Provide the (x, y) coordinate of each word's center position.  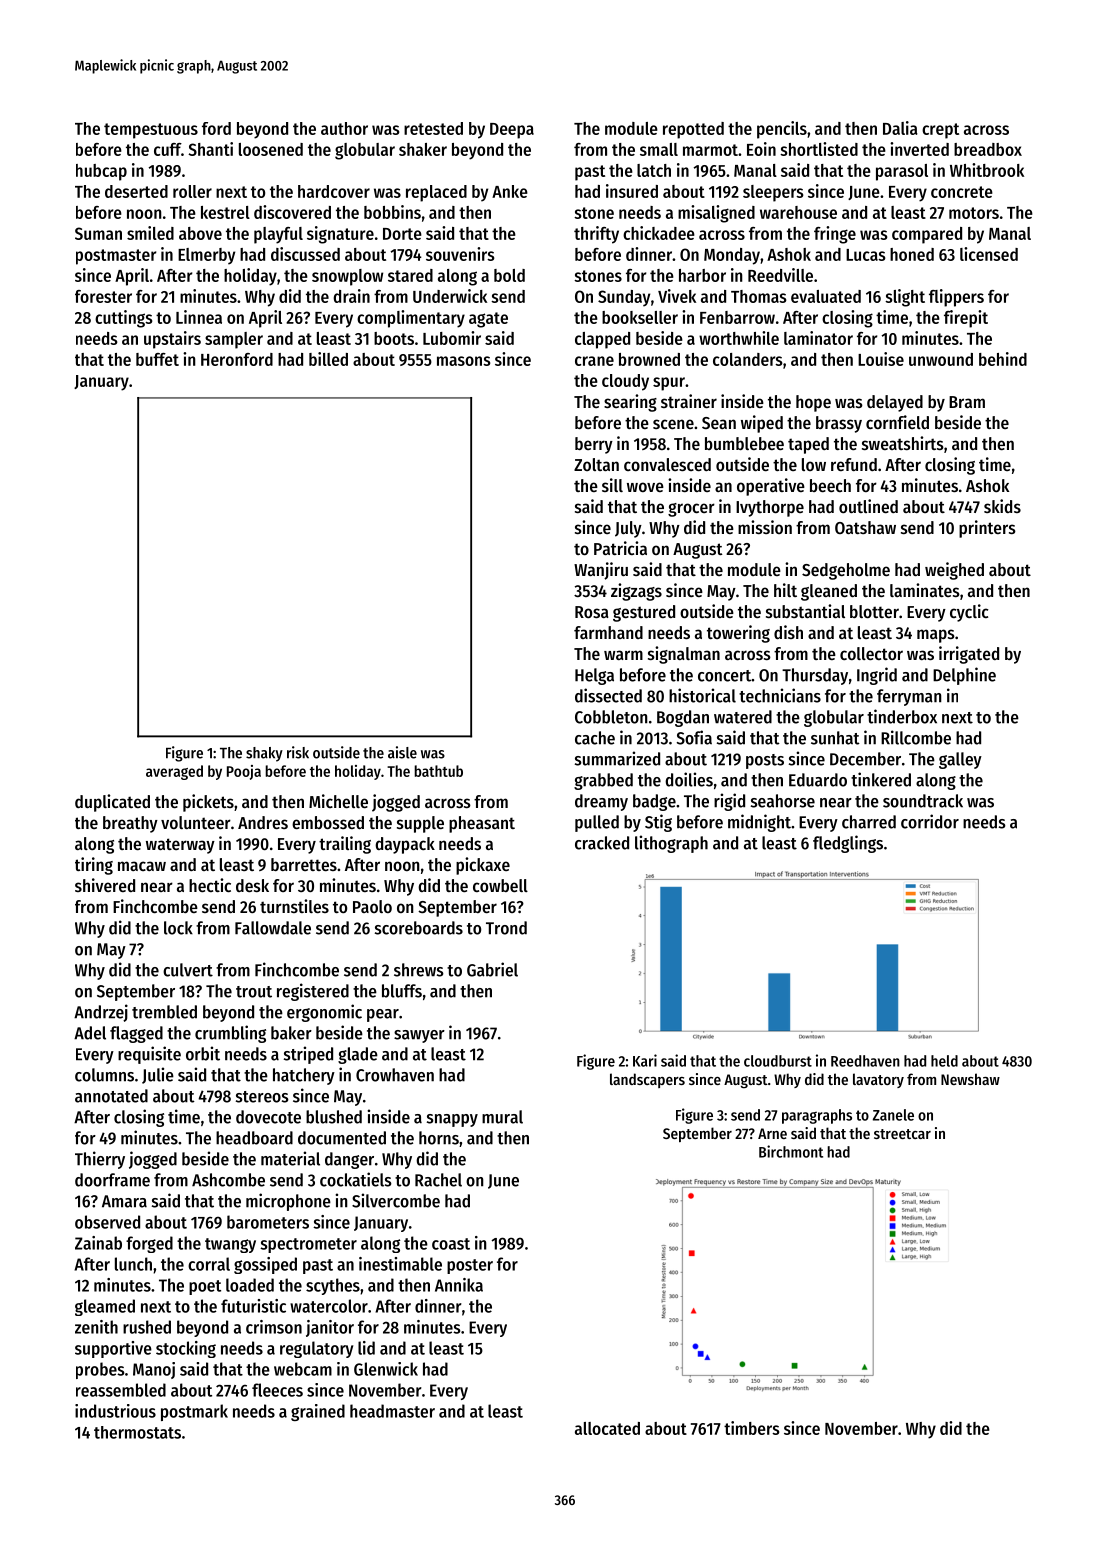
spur (669, 384)
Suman (98, 233)
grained (318, 1412)
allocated (607, 1428)
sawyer (419, 1036)
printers (987, 529)
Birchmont (791, 1151)
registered (313, 992)
